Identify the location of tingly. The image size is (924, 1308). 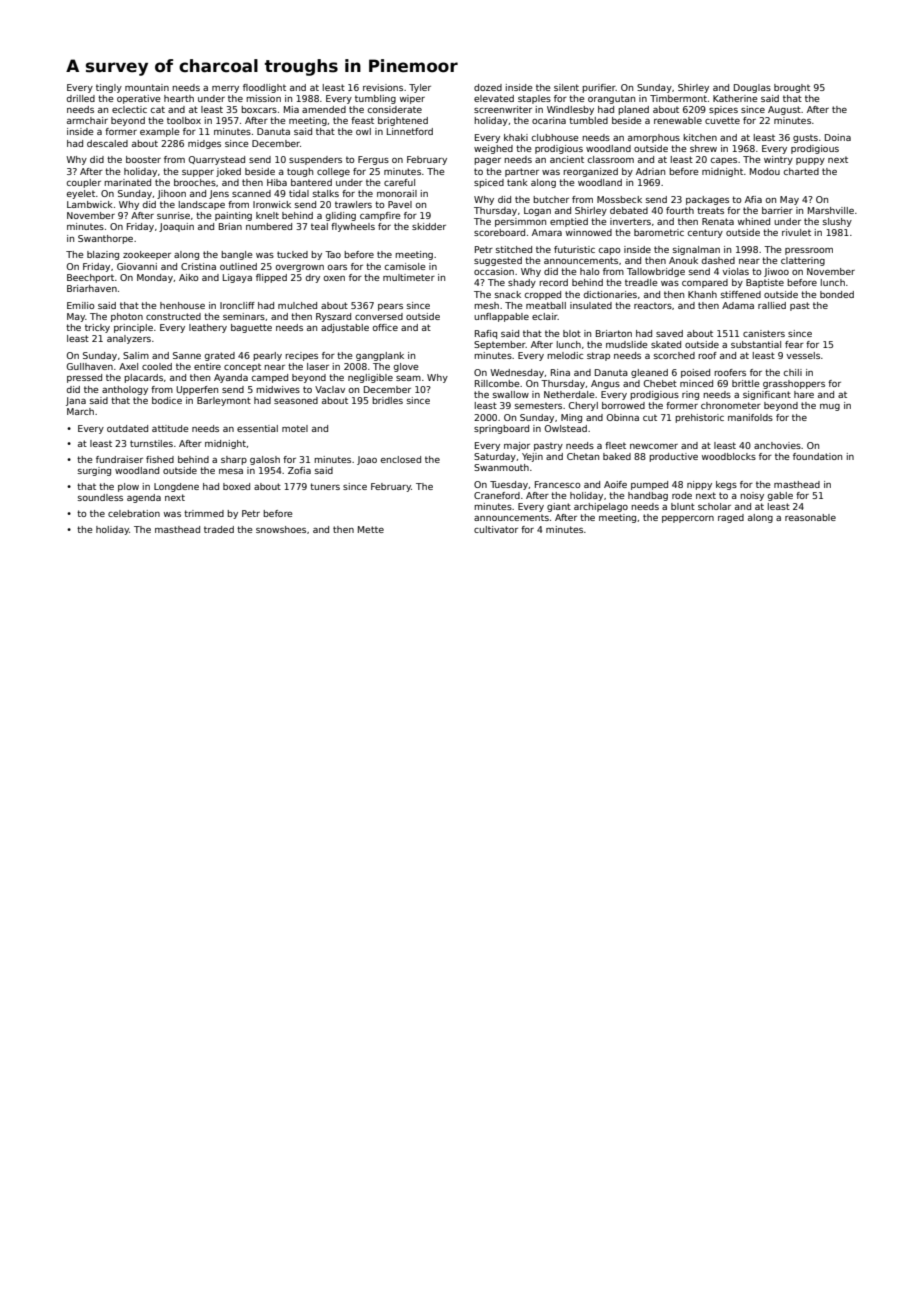
(109, 88).
